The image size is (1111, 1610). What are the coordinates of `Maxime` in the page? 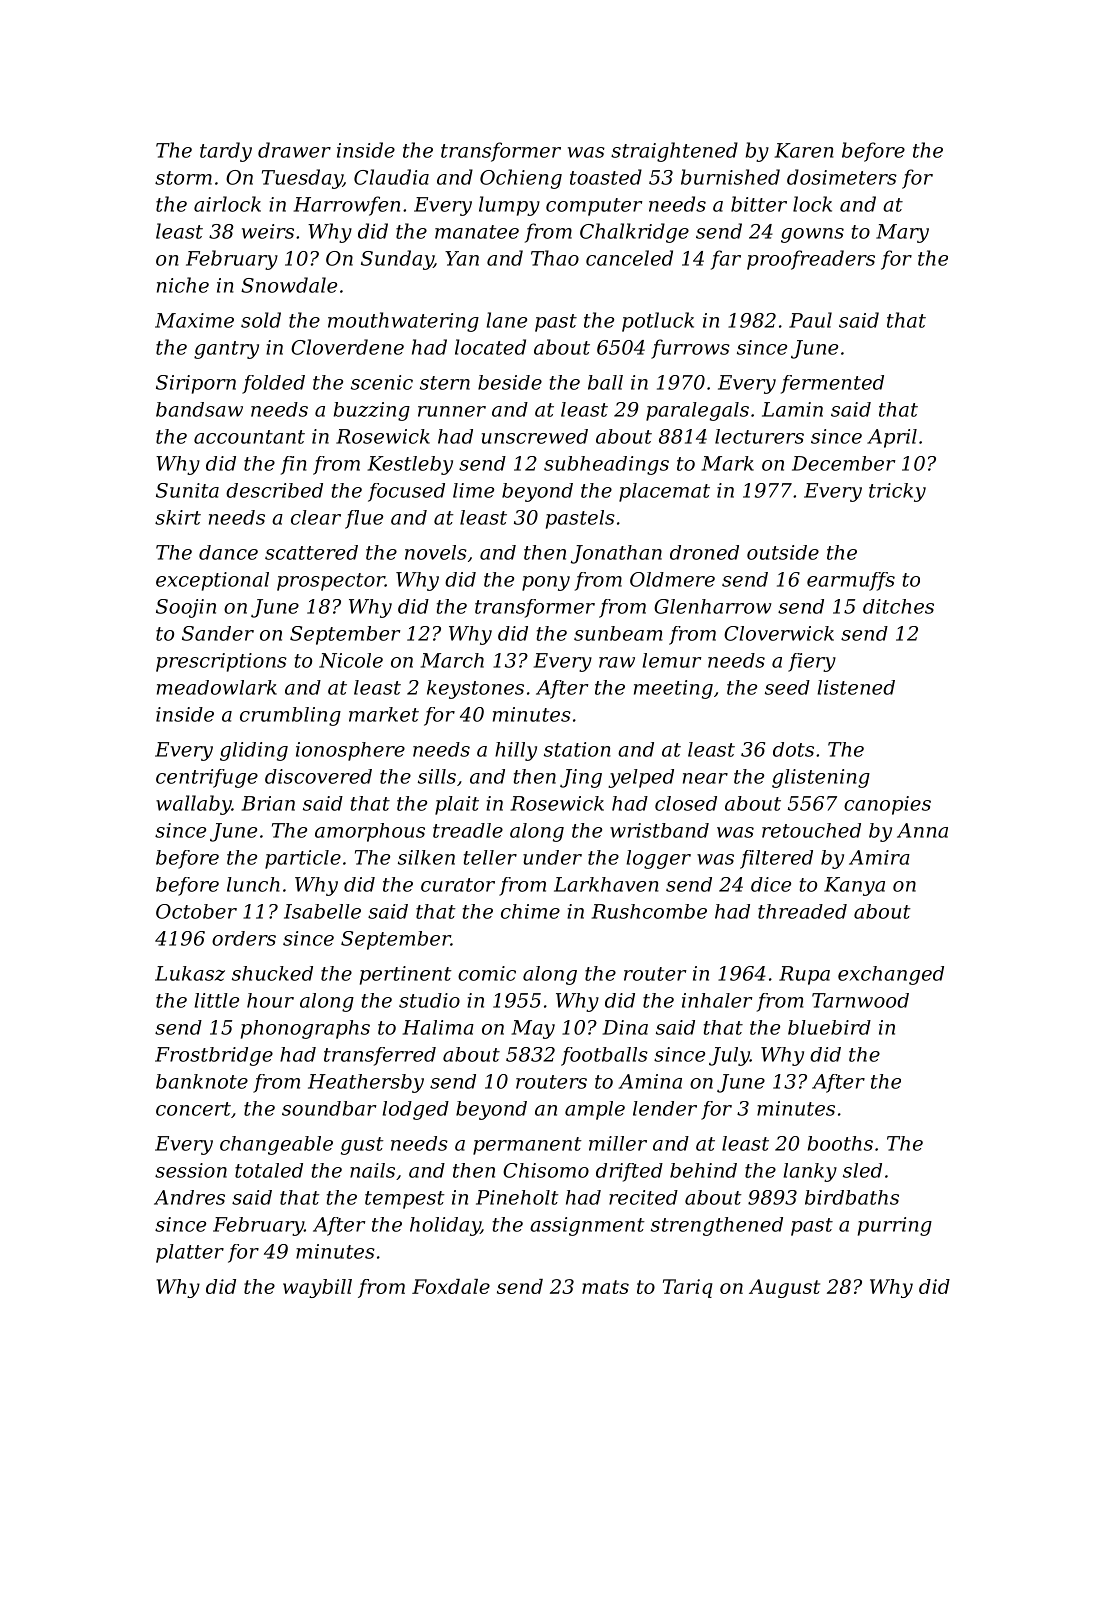 It's located at (194, 320).
